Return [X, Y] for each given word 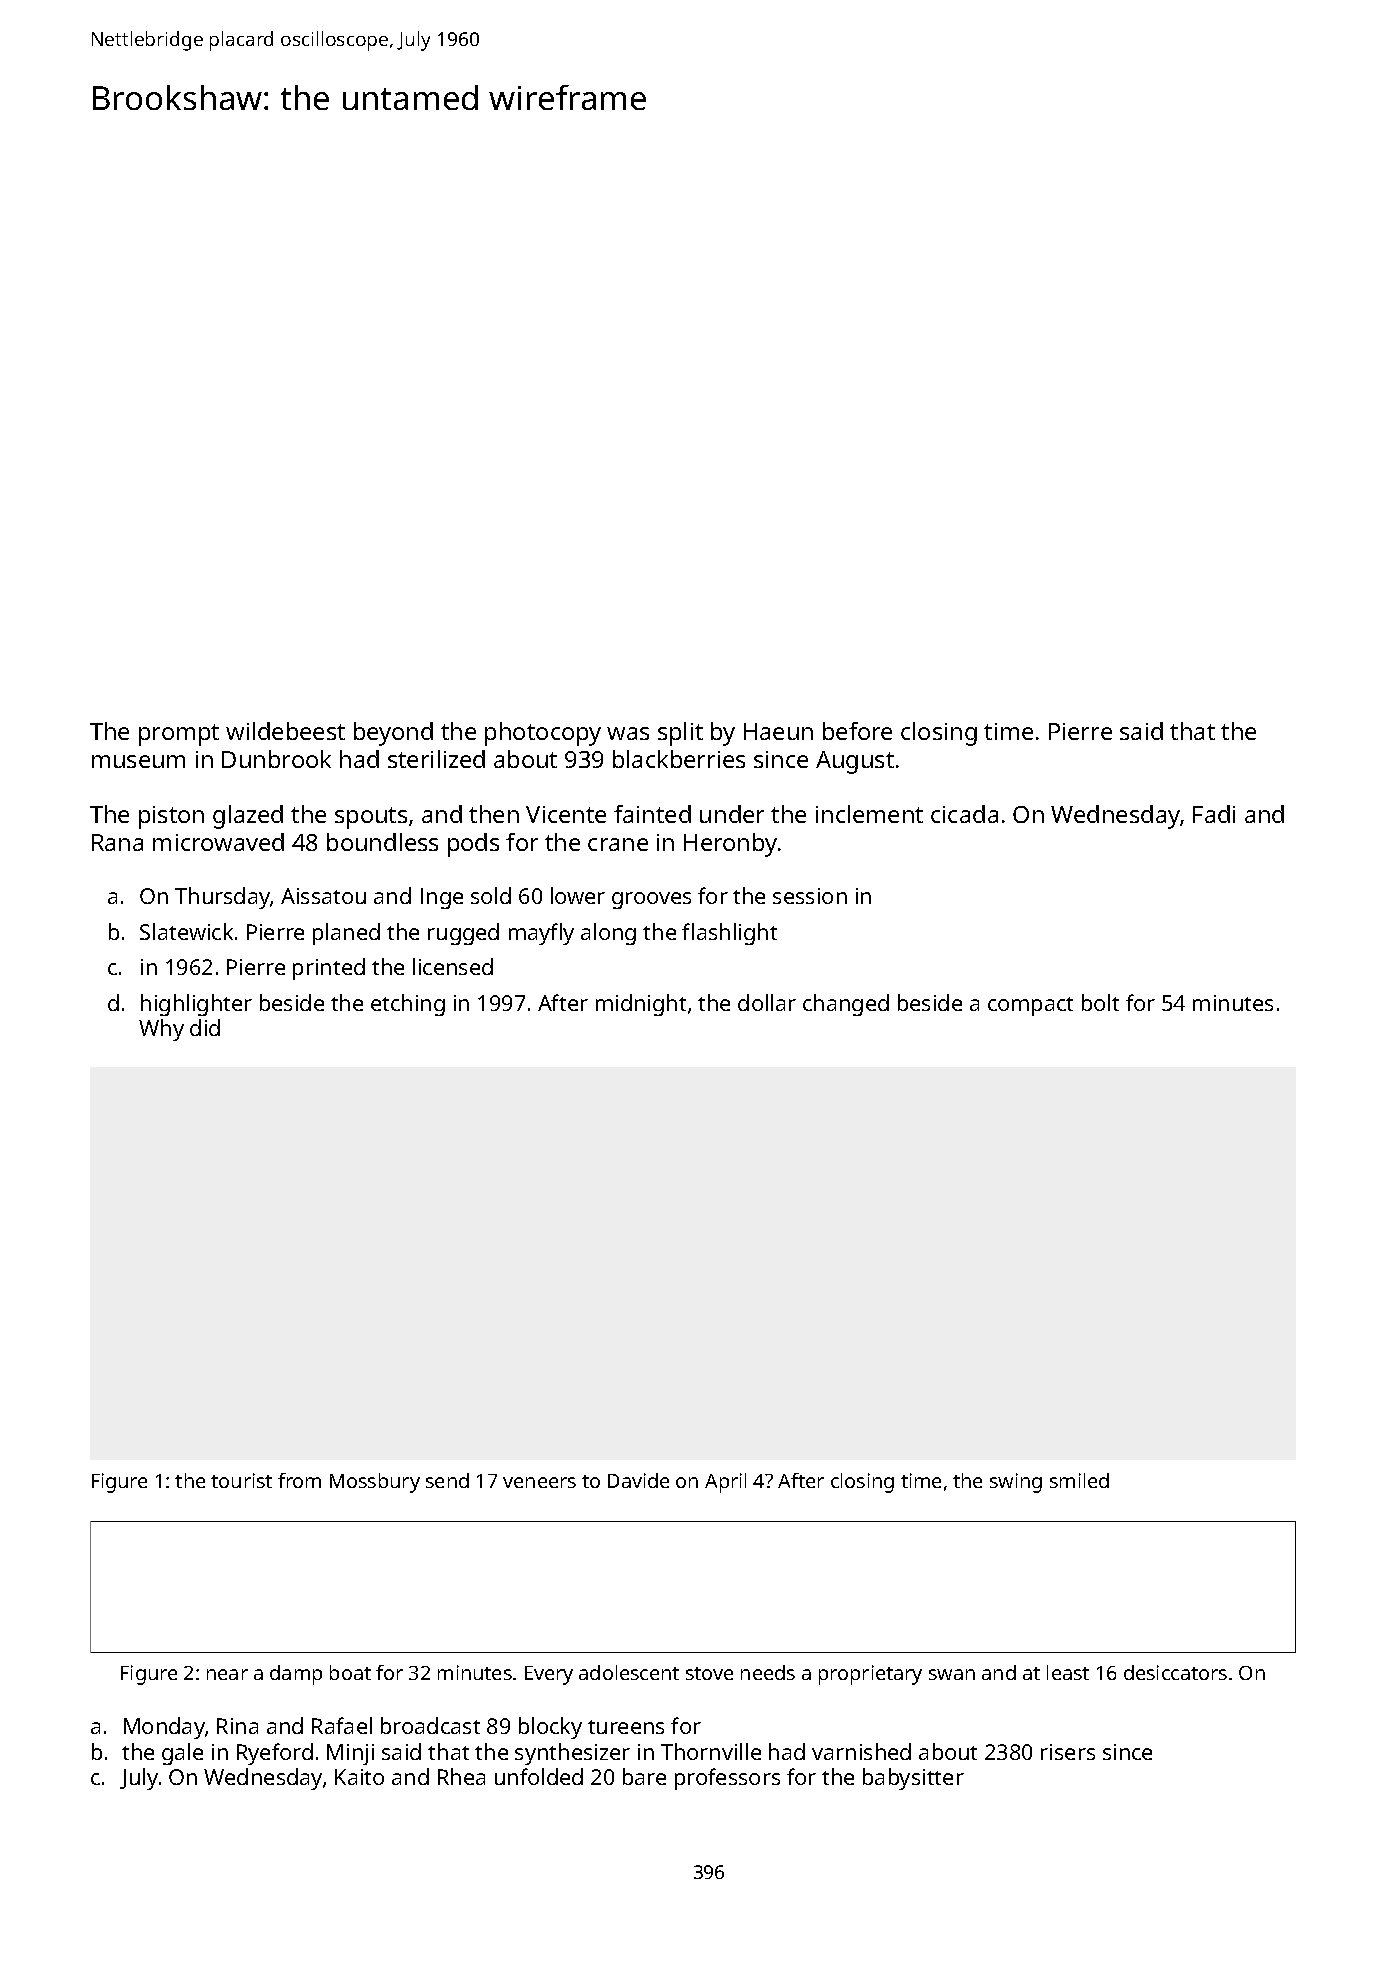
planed [346, 934]
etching [408, 1005]
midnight [641, 1005]
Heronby [730, 845]
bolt [1100, 1002]
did [205, 1027]
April [725, 1483]
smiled [1079, 1480]
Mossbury [375, 1483]
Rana [117, 842]
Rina [237, 1726]
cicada [964, 814]
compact [1030, 1006]
